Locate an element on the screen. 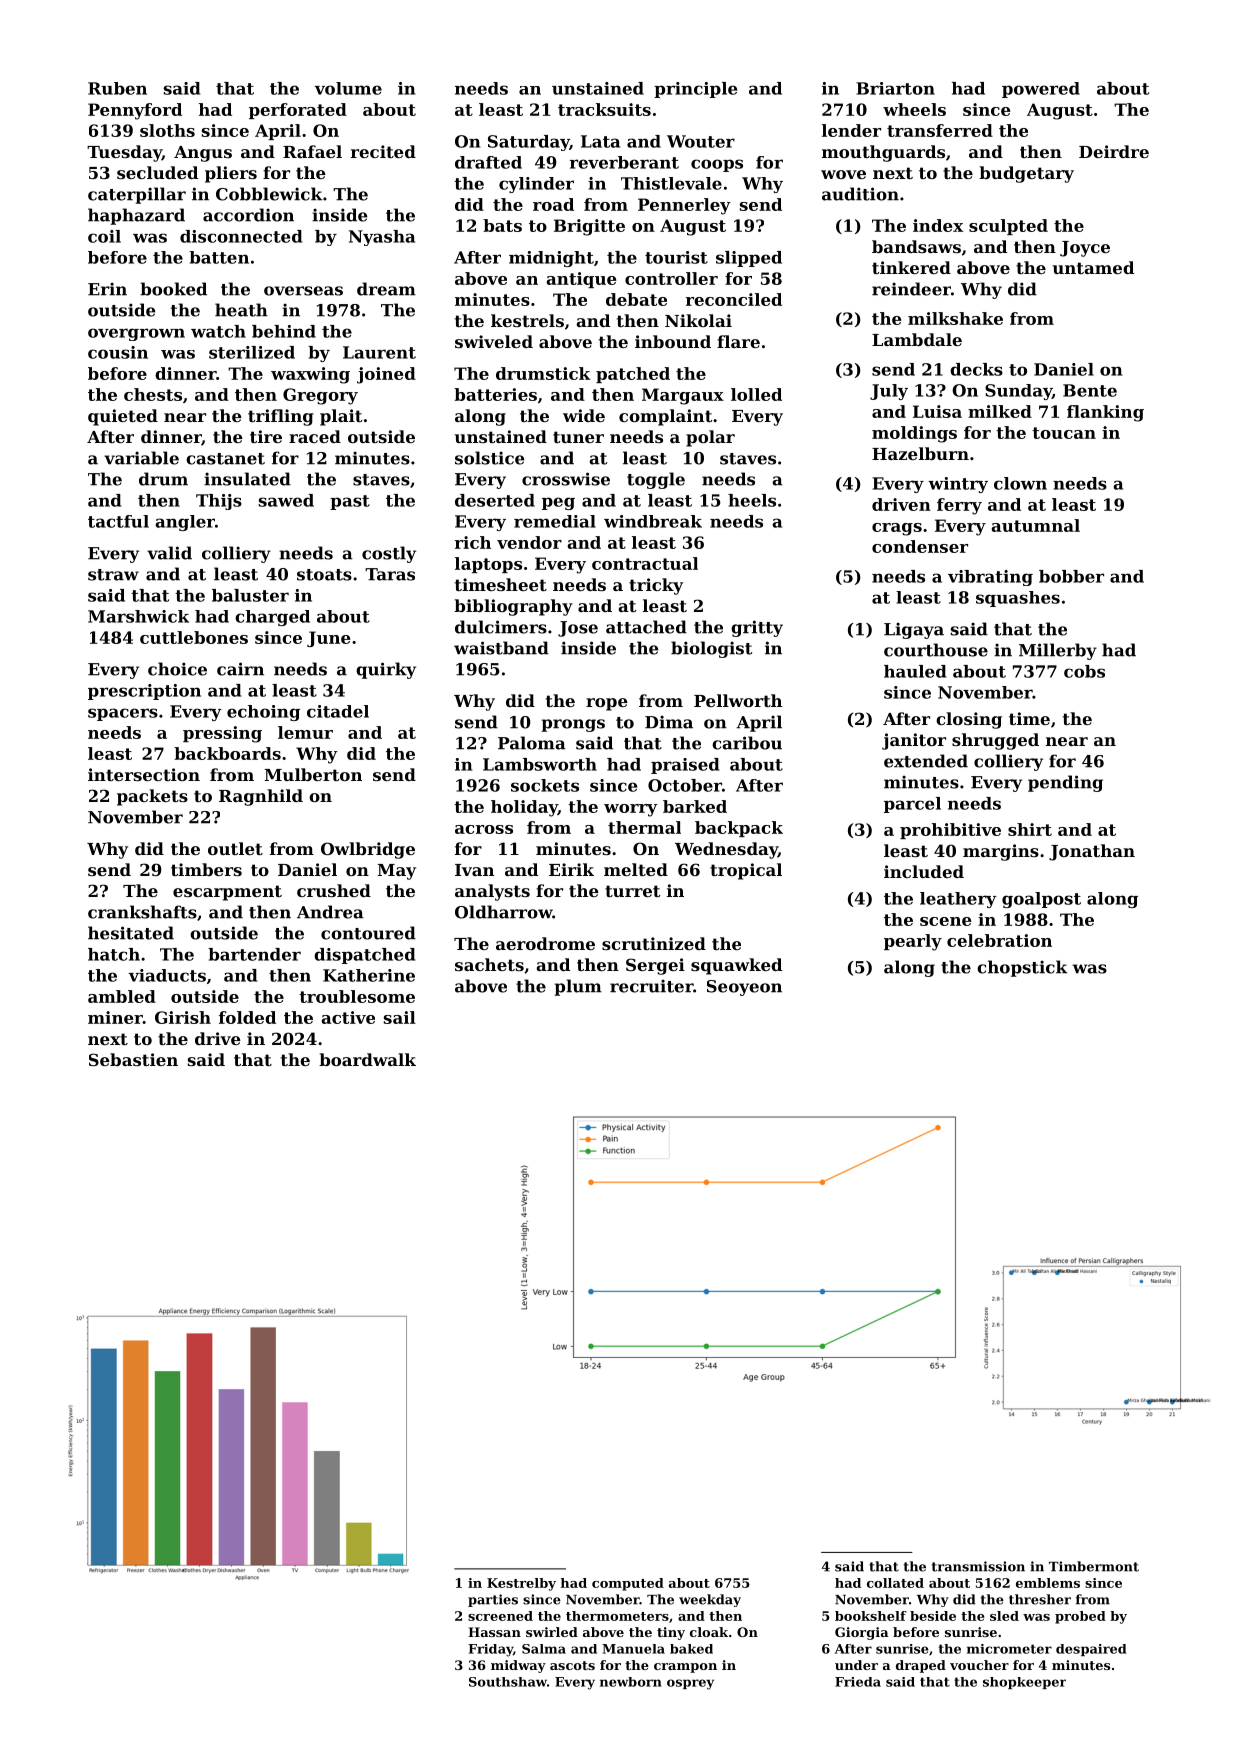 The image size is (1237, 1750). chopstick is located at coordinates (1022, 968).
